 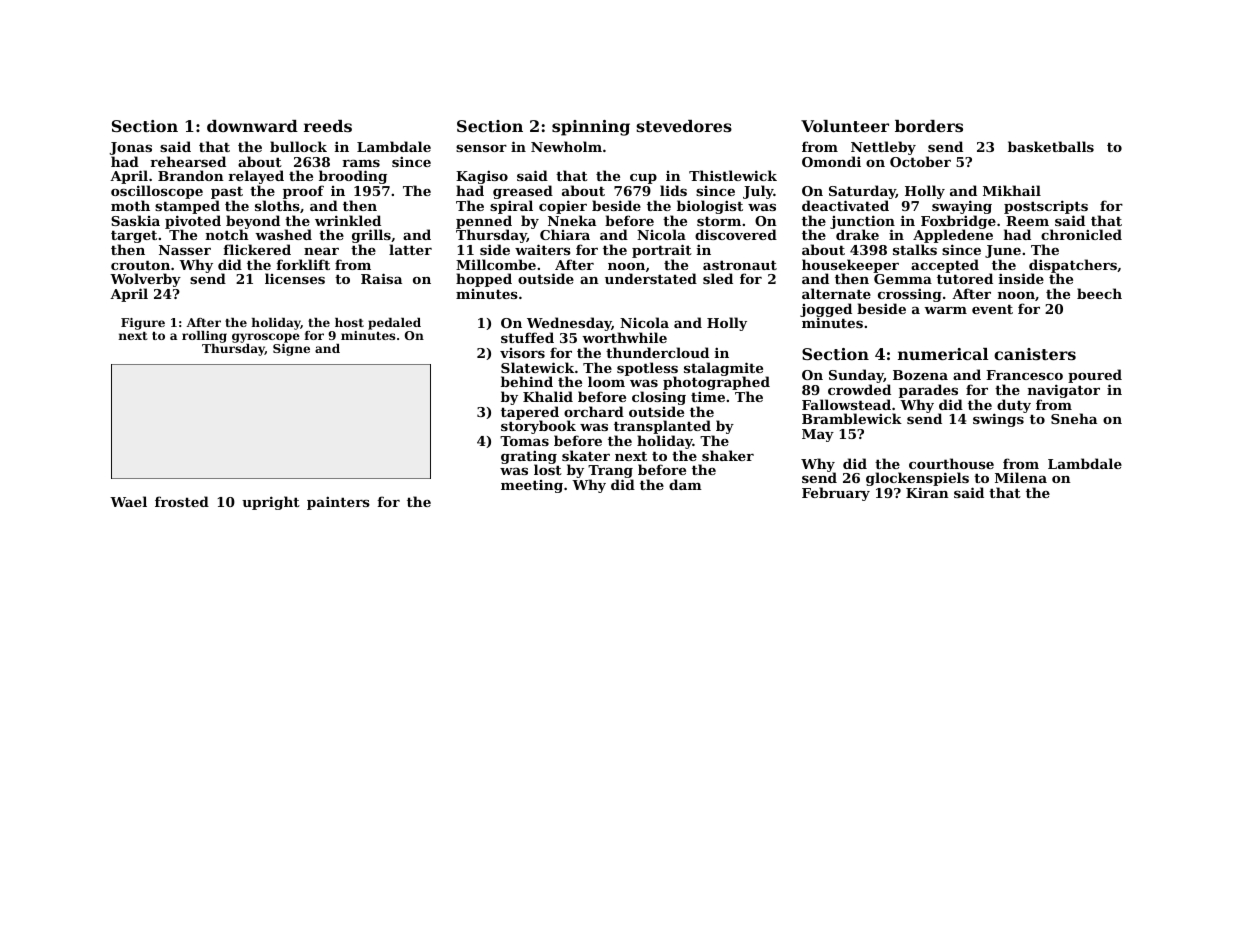 What do you see at coordinates (381, 278) in the image?
I see `Raisa` at bounding box center [381, 278].
